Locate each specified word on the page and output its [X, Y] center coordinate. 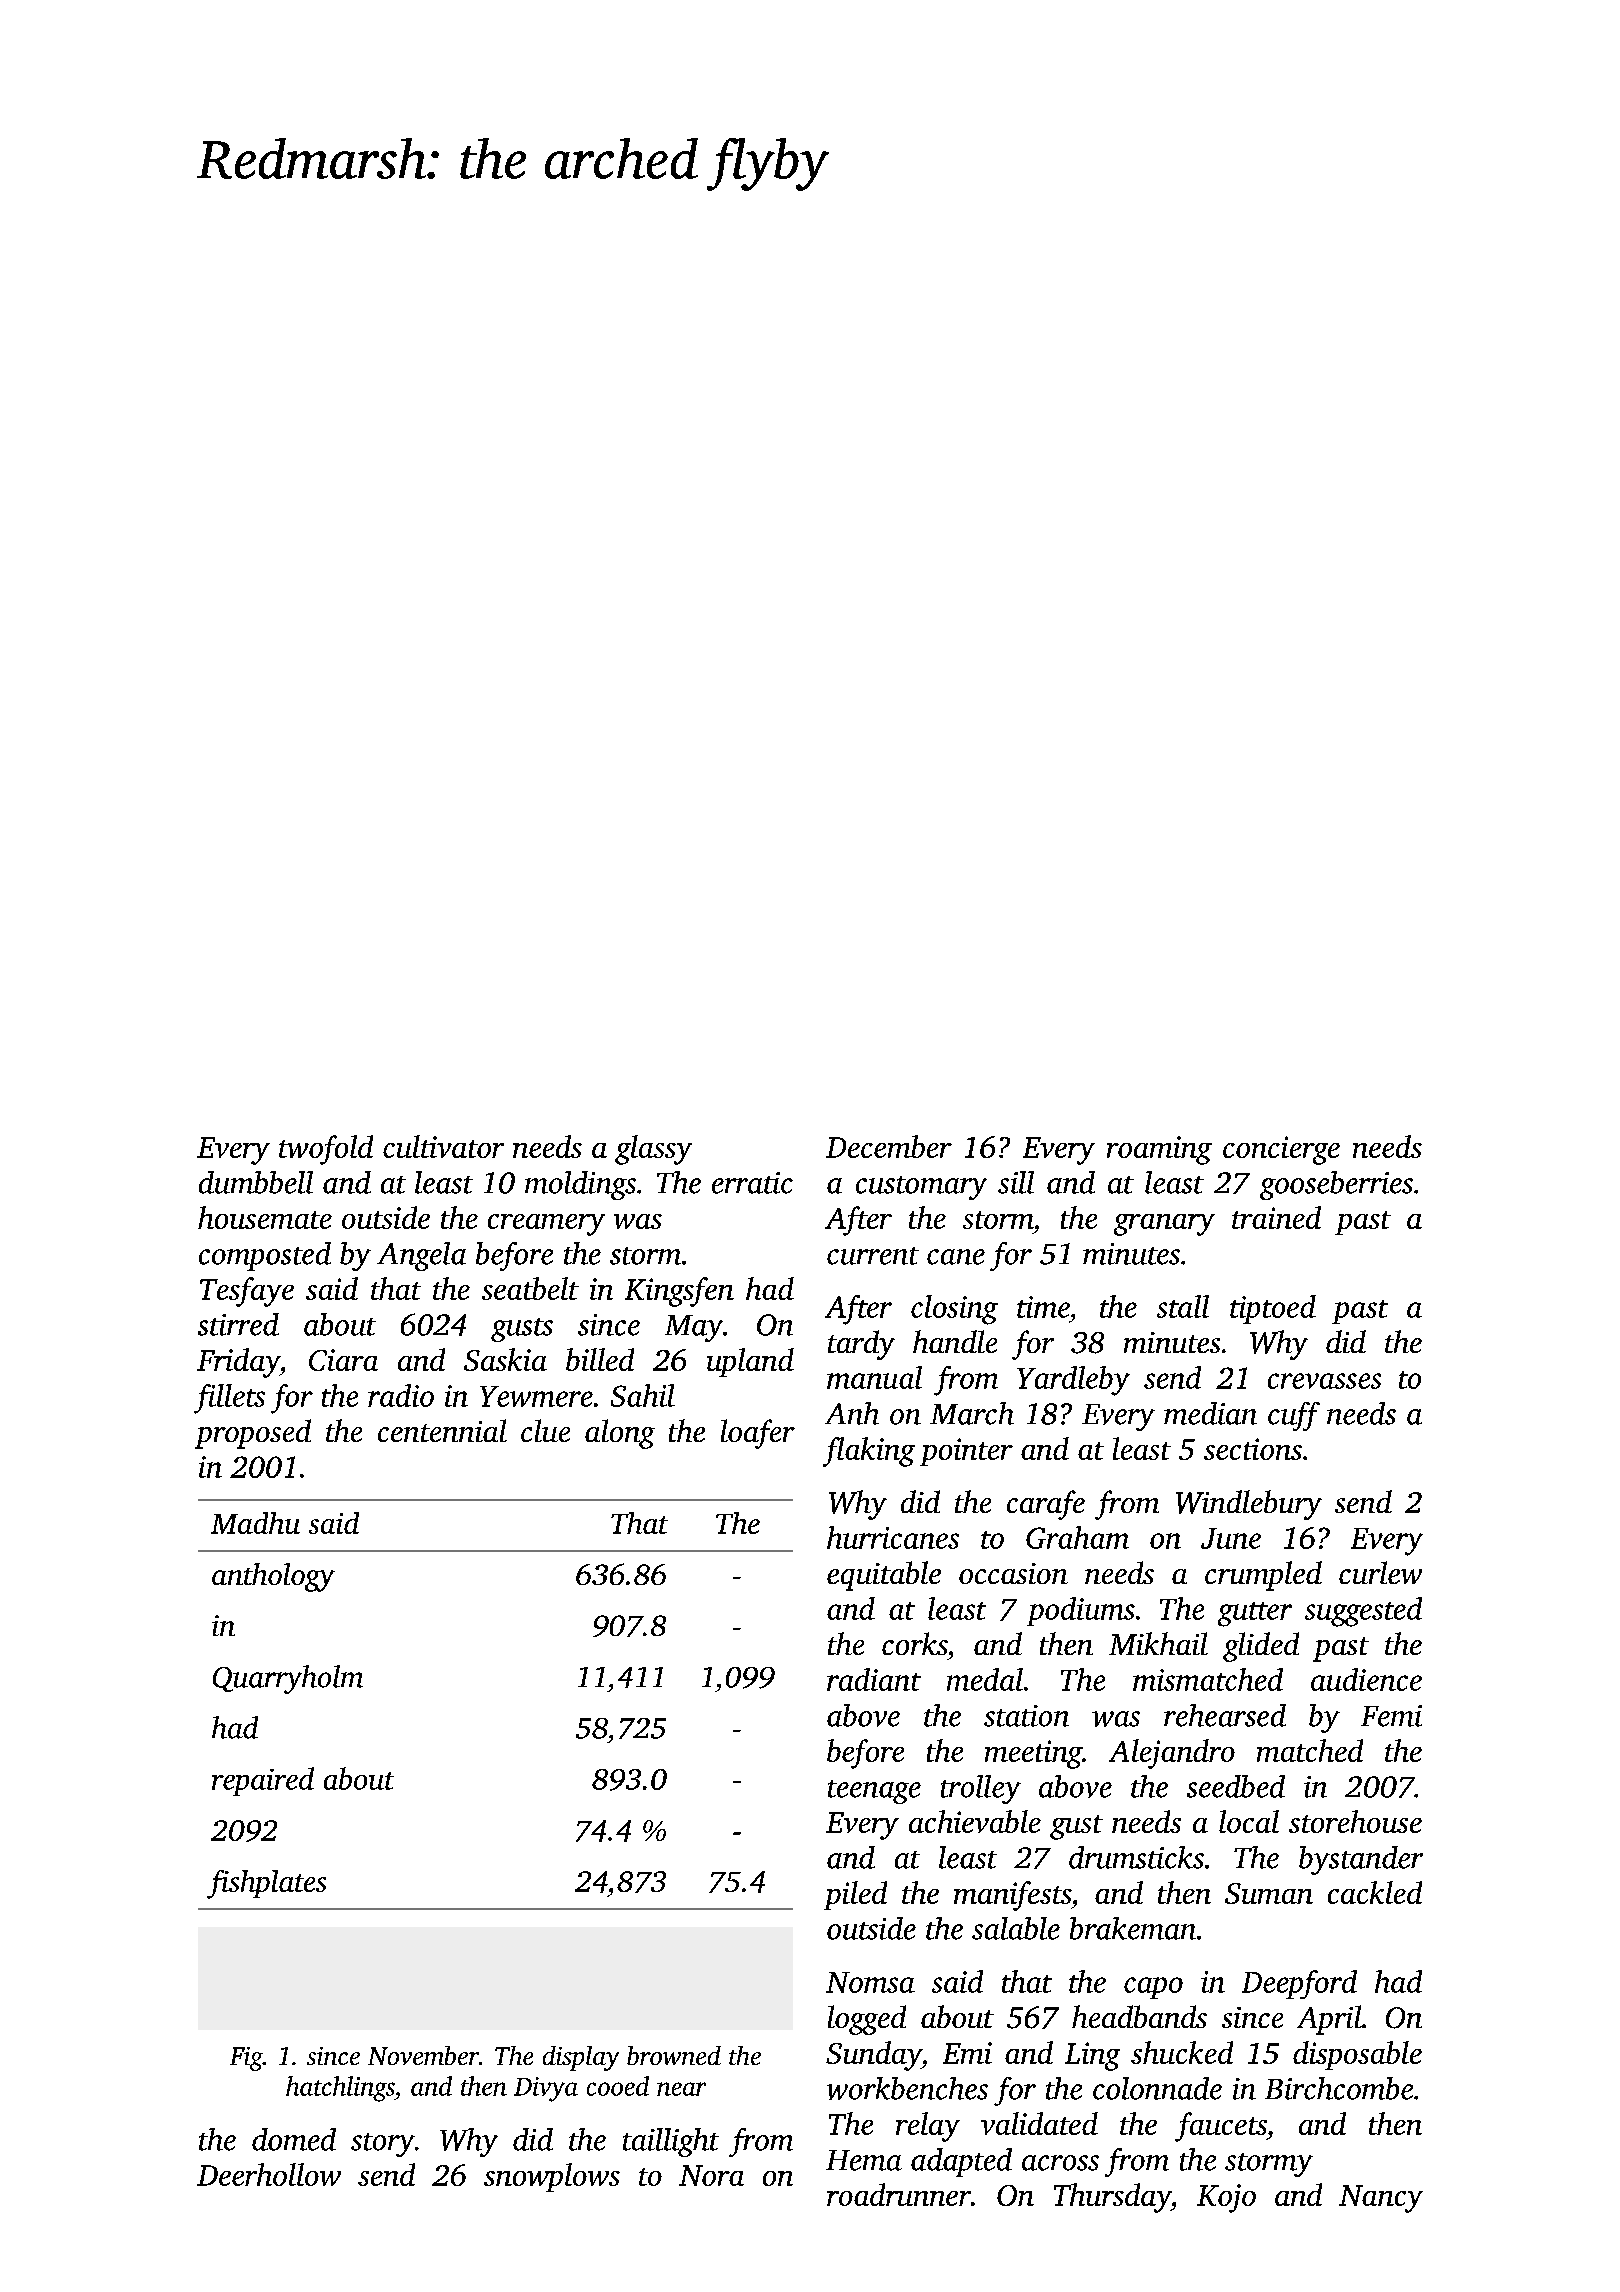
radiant [874, 1679]
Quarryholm [288, 1679]
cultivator [443, 1146]
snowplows [552, 2177]
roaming [1159, 1150]
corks [914, 1643]
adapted [961, 2162]
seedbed [1236, 1786]
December [889, 1146]
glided [1261, 1647]
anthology [273, 1577]
